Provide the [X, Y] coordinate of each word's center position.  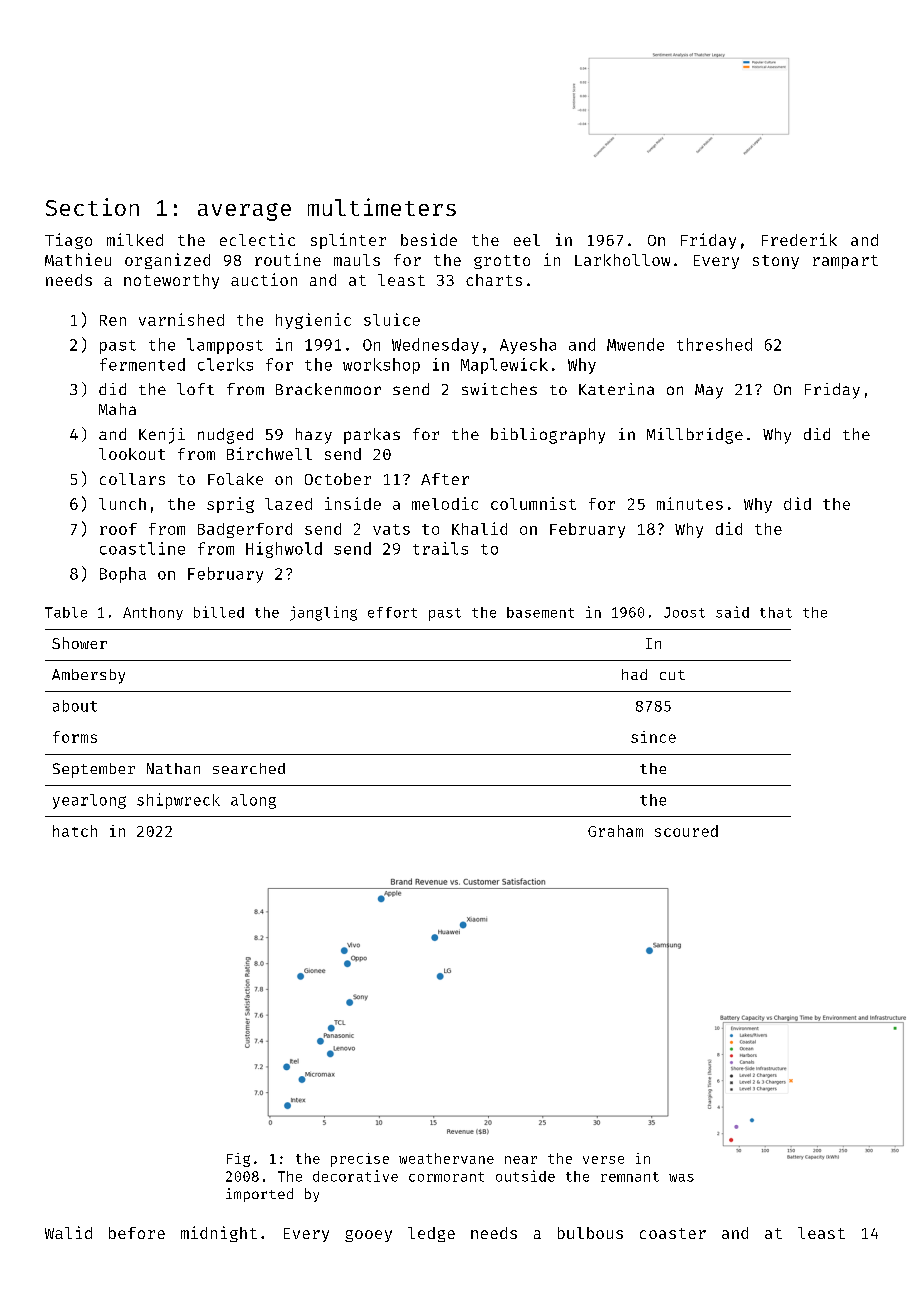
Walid [68, 1232]
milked [135, 239]
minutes [690, 503]
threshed [714, 344]
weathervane [446, 1158]
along [253, 801]
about [75, 706]
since [653, 737]
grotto [502, 262]
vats [391, 529]
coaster [673, 1233]
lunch [122, 504]
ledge [431, 1234]
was [681, 1178]
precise [360, 1160]
